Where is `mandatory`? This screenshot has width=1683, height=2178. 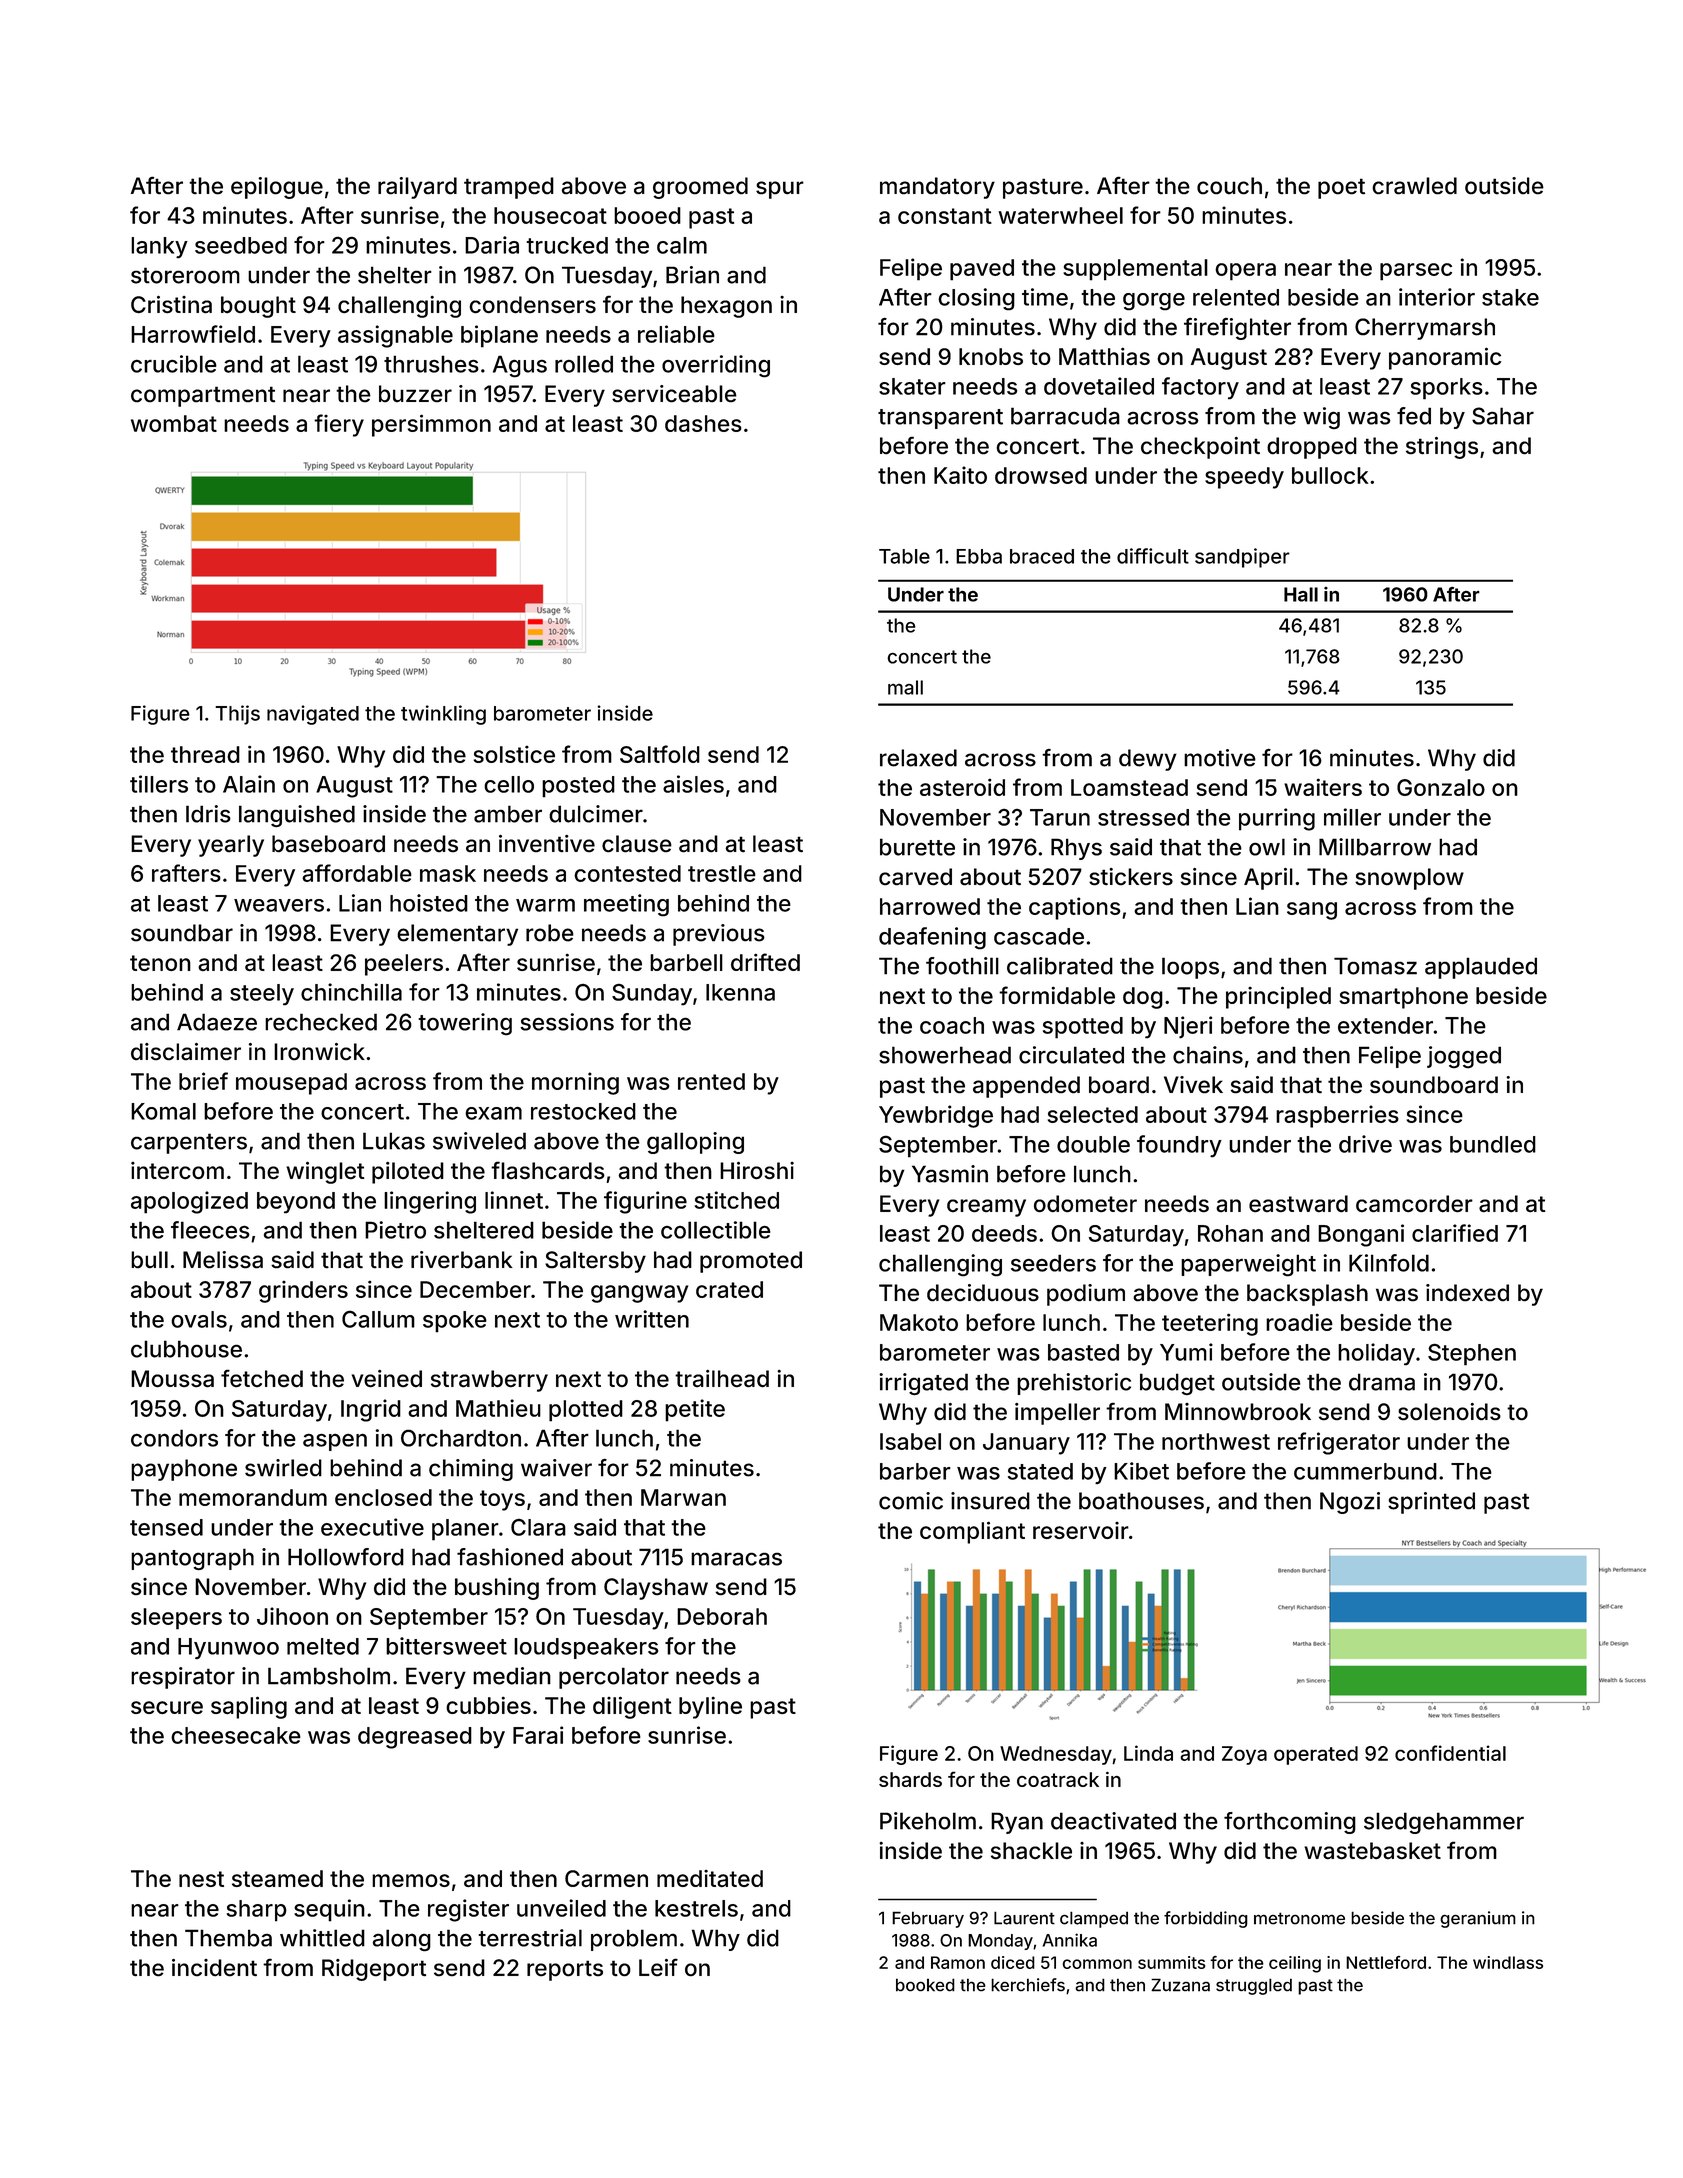 mandatory is located at coordinates (937, 188).
